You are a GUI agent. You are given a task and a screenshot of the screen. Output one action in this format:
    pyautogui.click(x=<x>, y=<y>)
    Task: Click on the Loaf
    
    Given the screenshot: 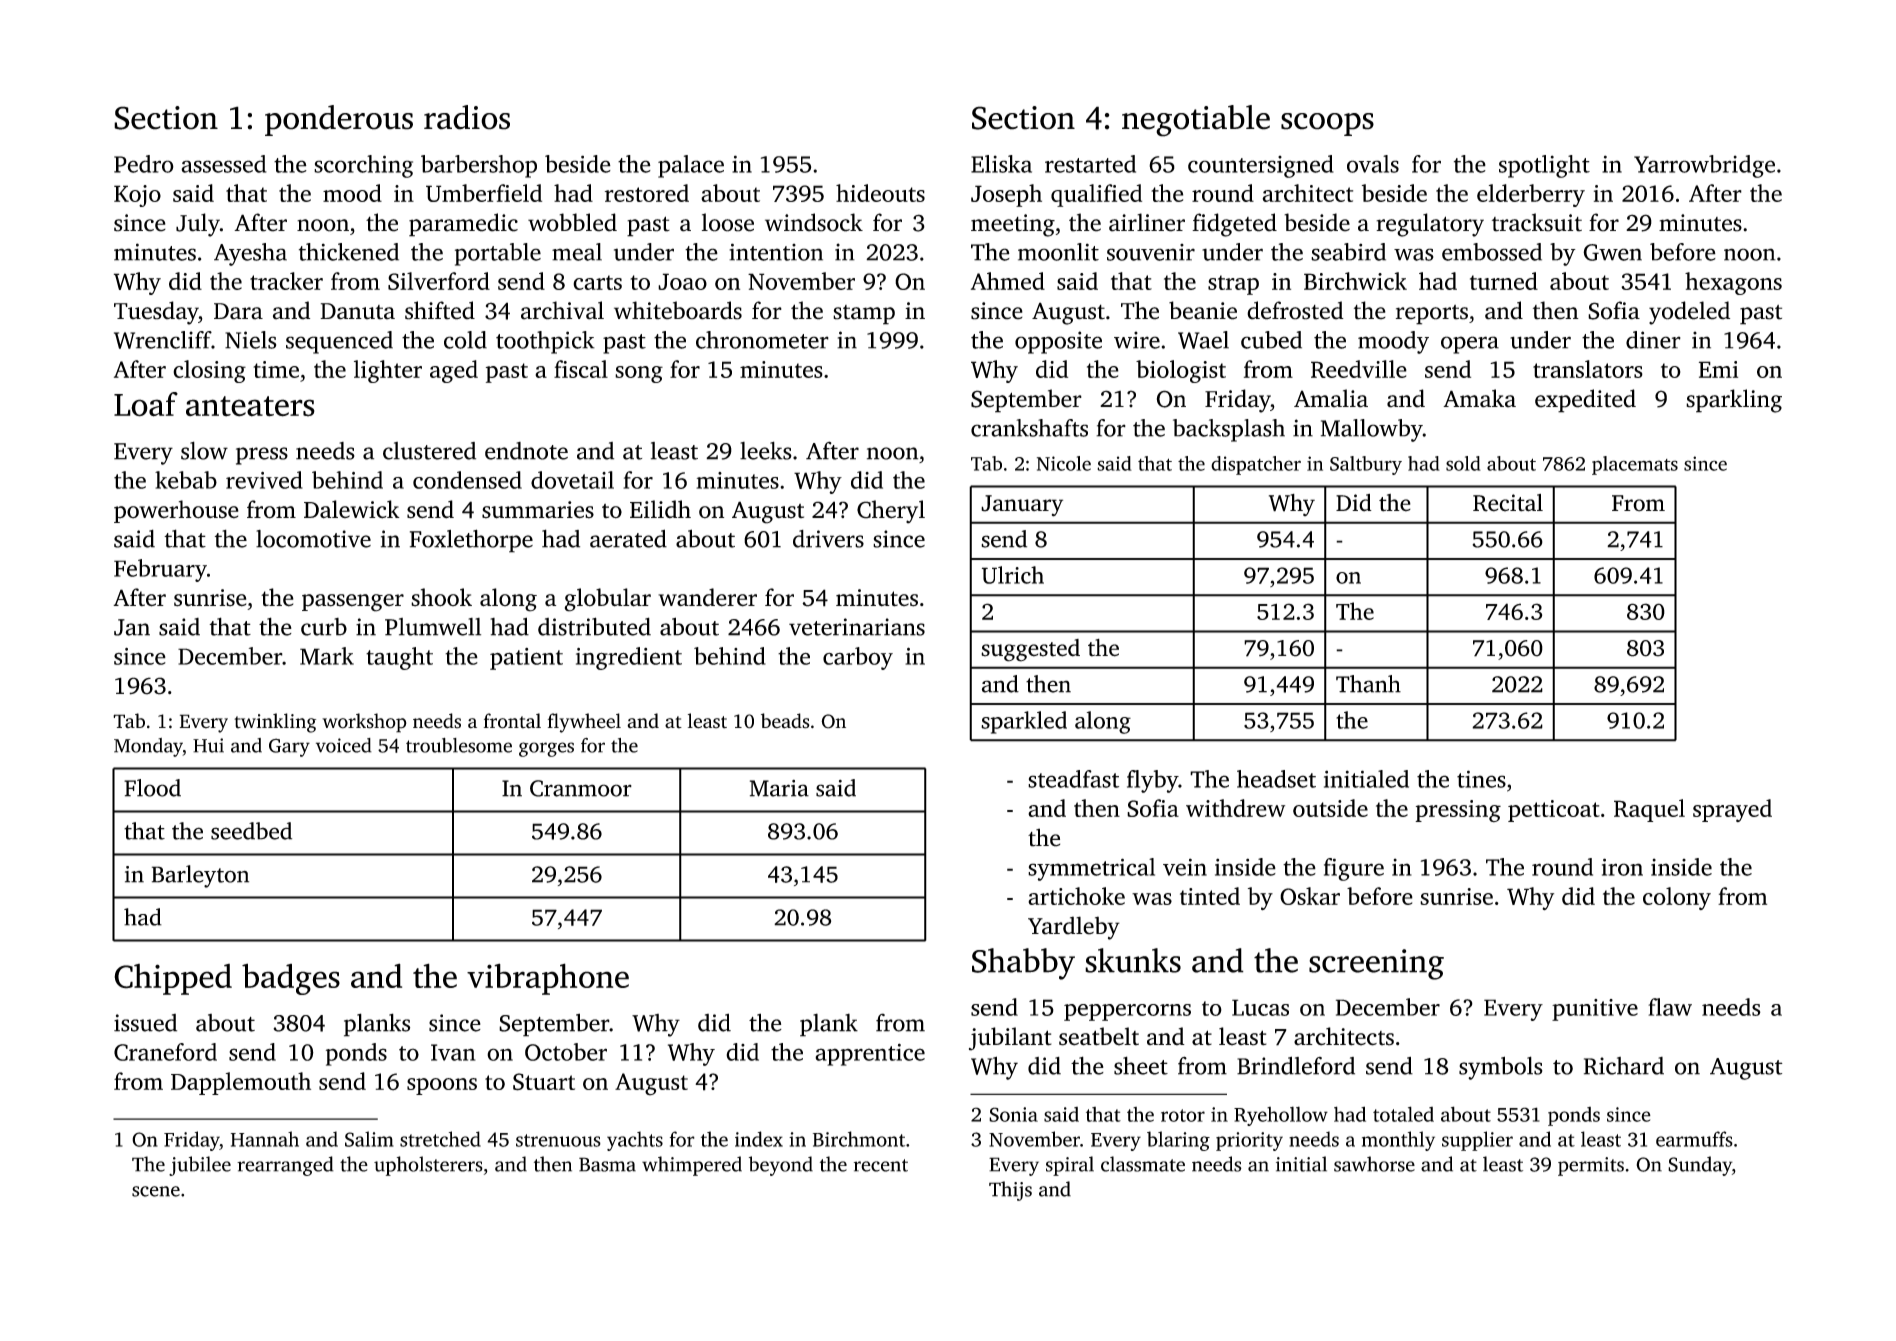 What is the action you would take?
    pyautogui.click(x=146, y=404)
